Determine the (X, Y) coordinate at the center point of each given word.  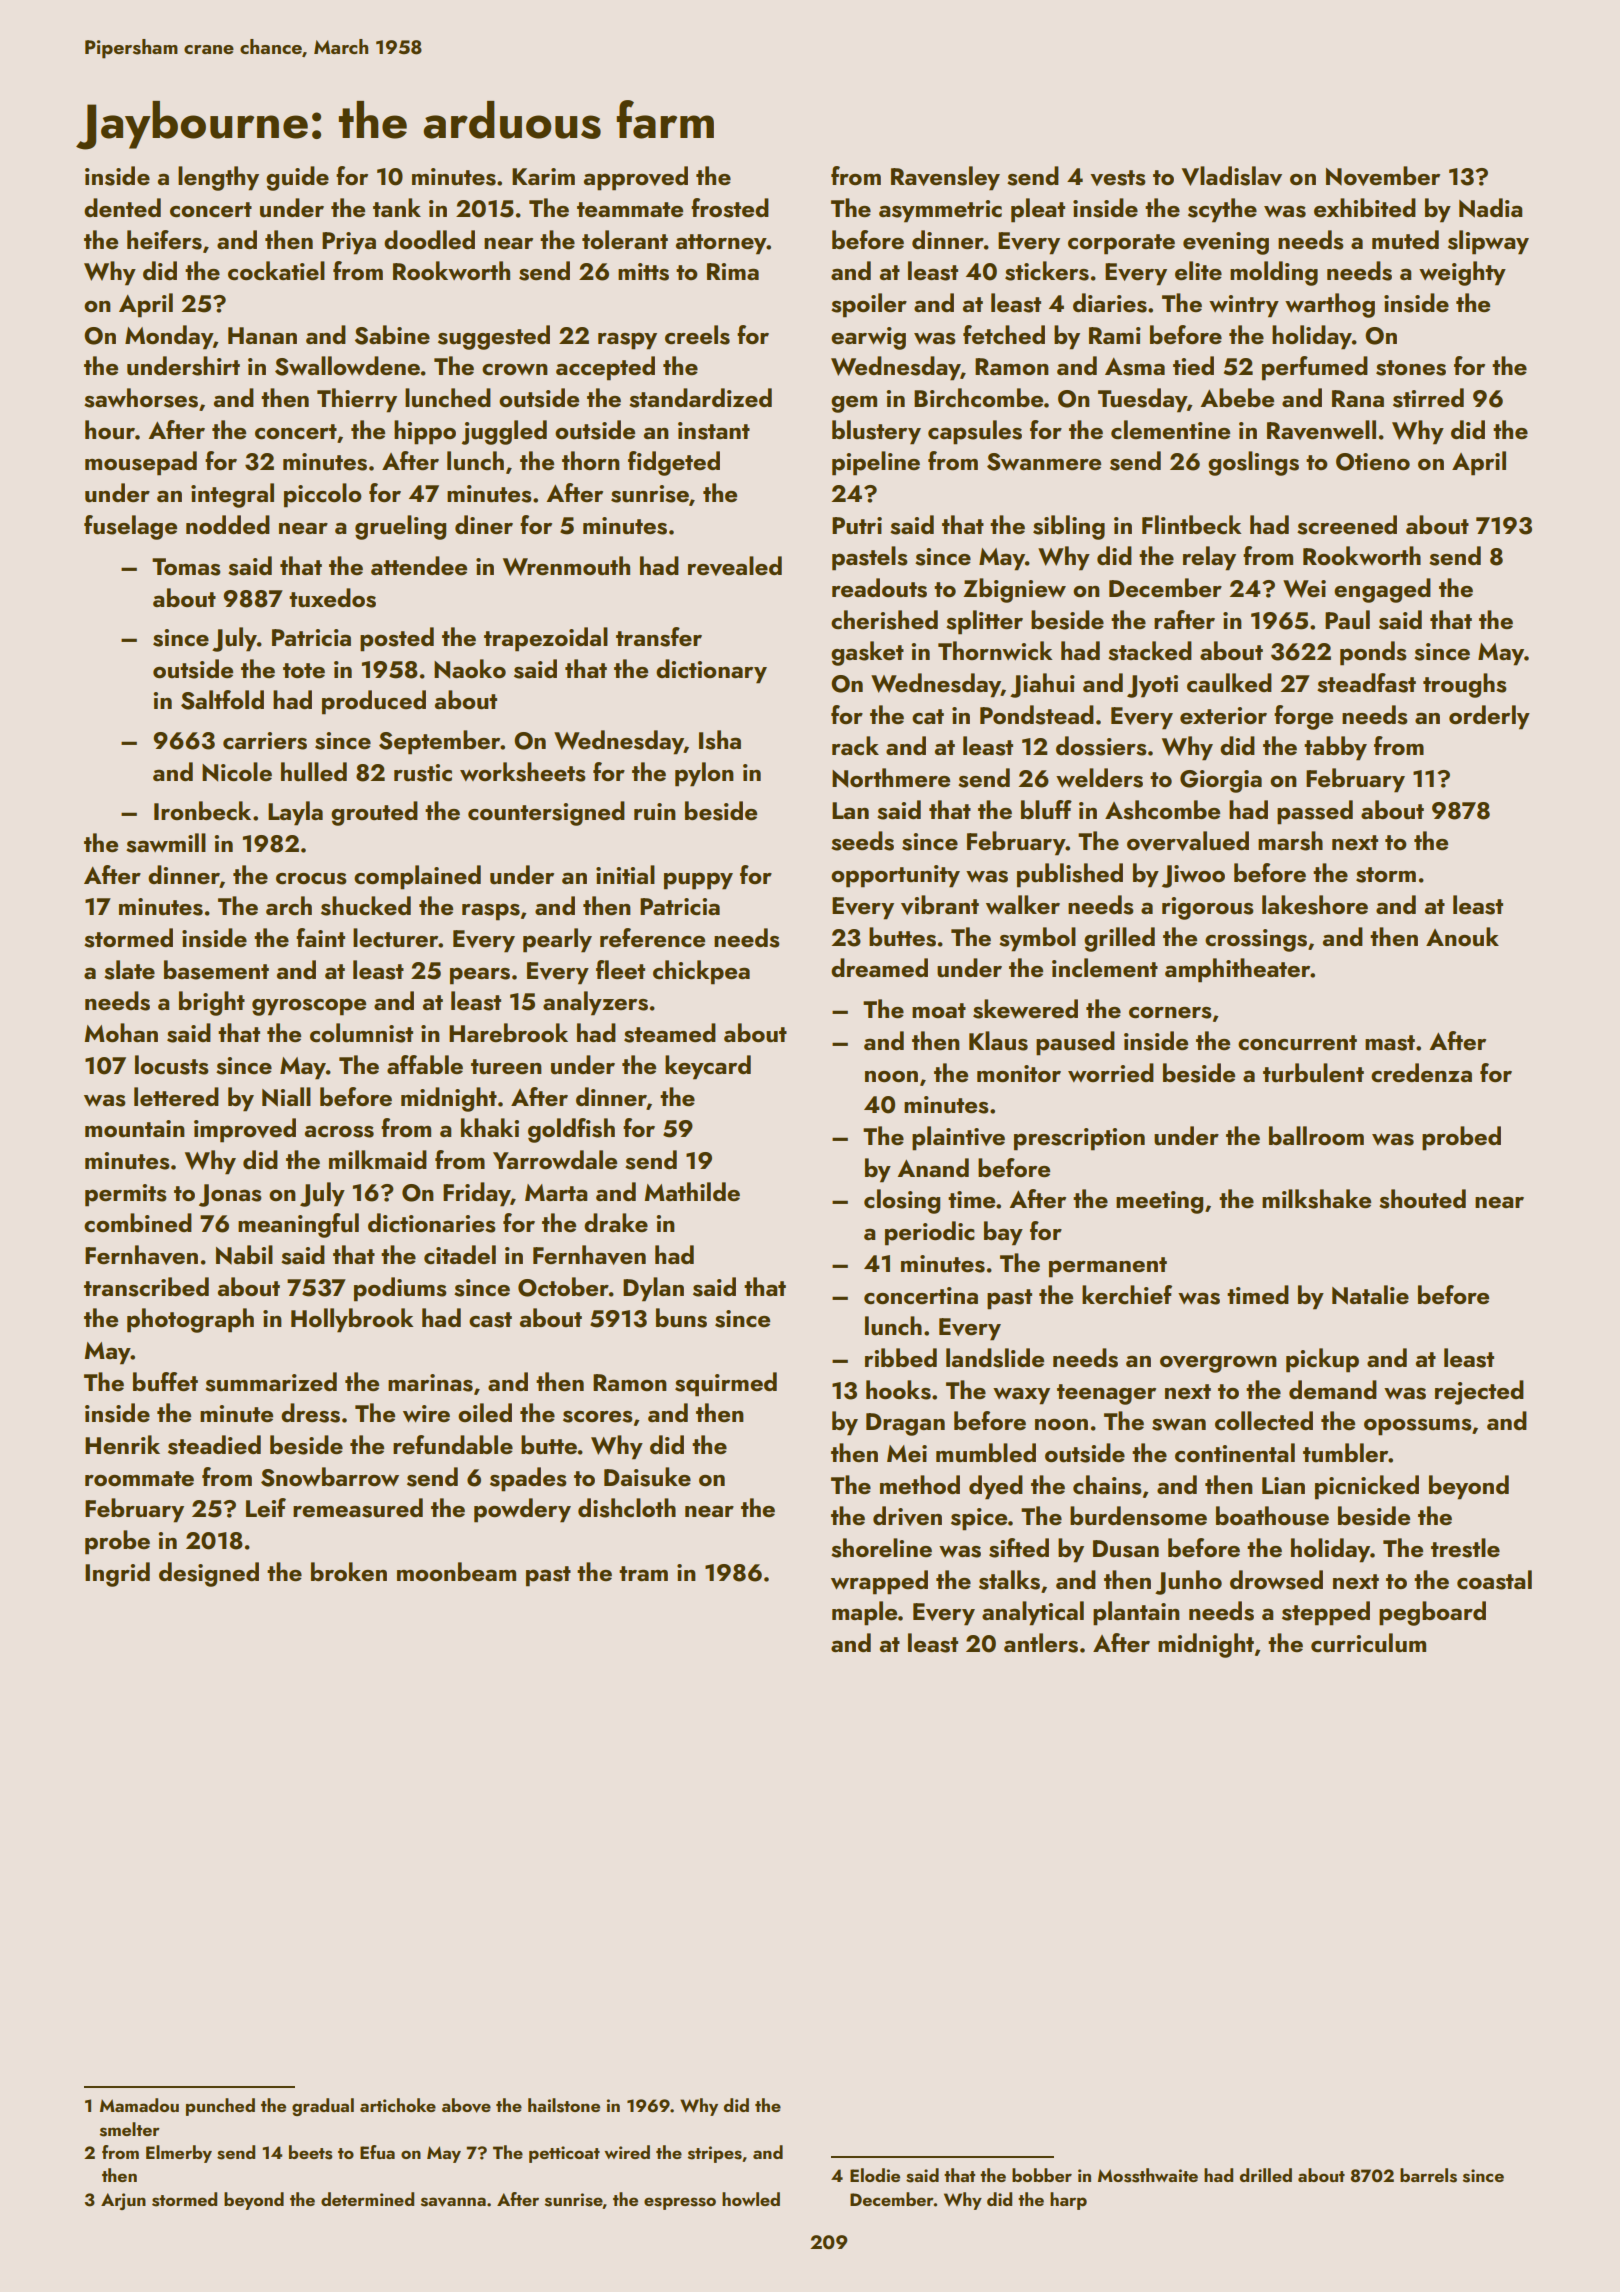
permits (126, 1195)
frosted (730, 208)
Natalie (1370, 1295)
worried (1111, 1072)
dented (122, 207)
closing (902, 1201)
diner (484, 524)
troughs (1465, 685)
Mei (907, 1453)
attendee (419, 565)
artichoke (398, 2105)
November (1383, 176)
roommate (139, 1479)
